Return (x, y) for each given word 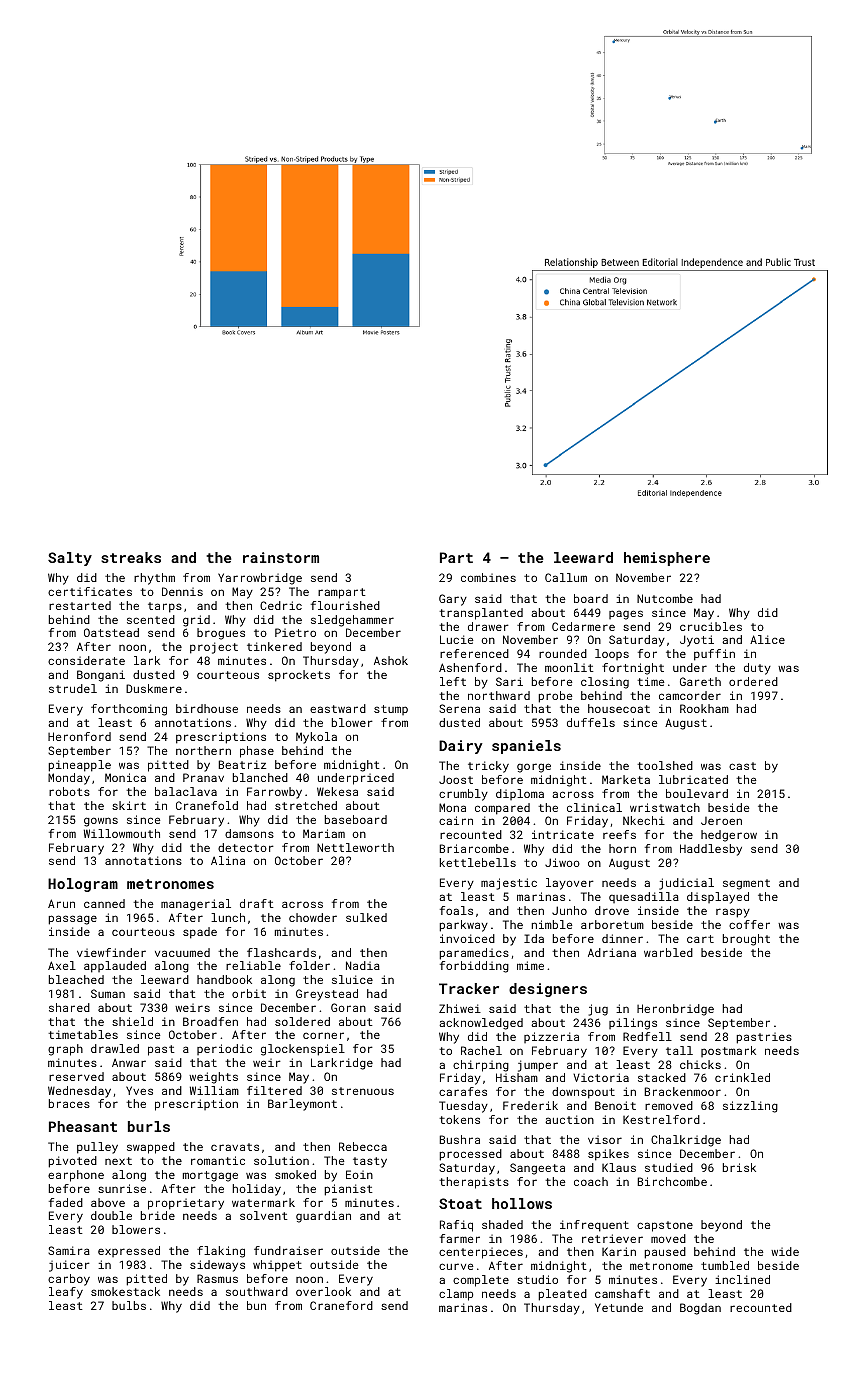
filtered (274, 1090)
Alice (767, 639)
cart (700, 939)
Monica (125, 777)
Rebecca (363, 1146)
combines (488, 577)
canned (104, 903)
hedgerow (729, 836)
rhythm (154, 579)
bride (158, 1215)
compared (502, 809)
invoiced (467, 938)
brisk (739, 1167)
